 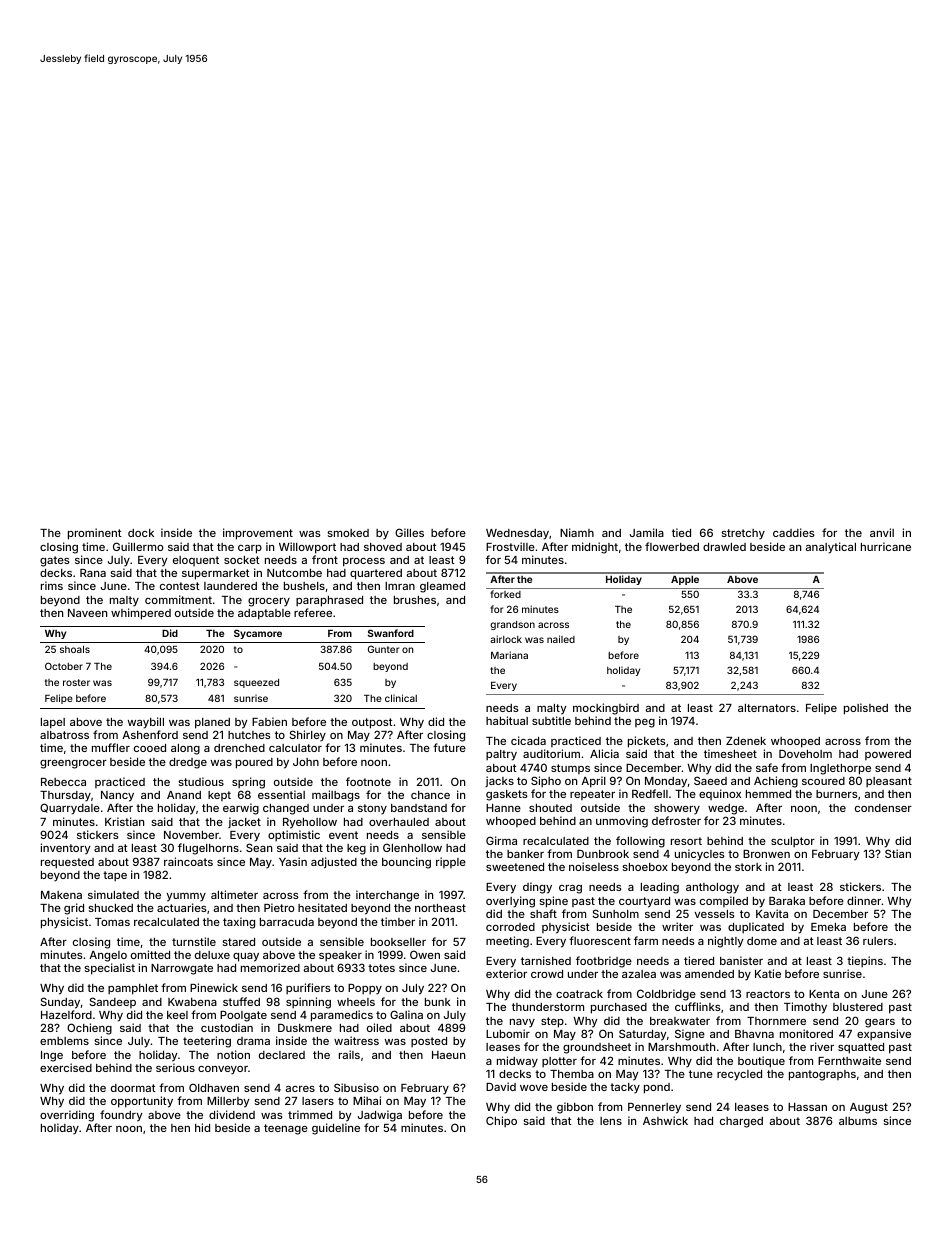 What do you see at coordinates (356, 849) in the image?
I see `keg` at bounding box center [356, 849].
